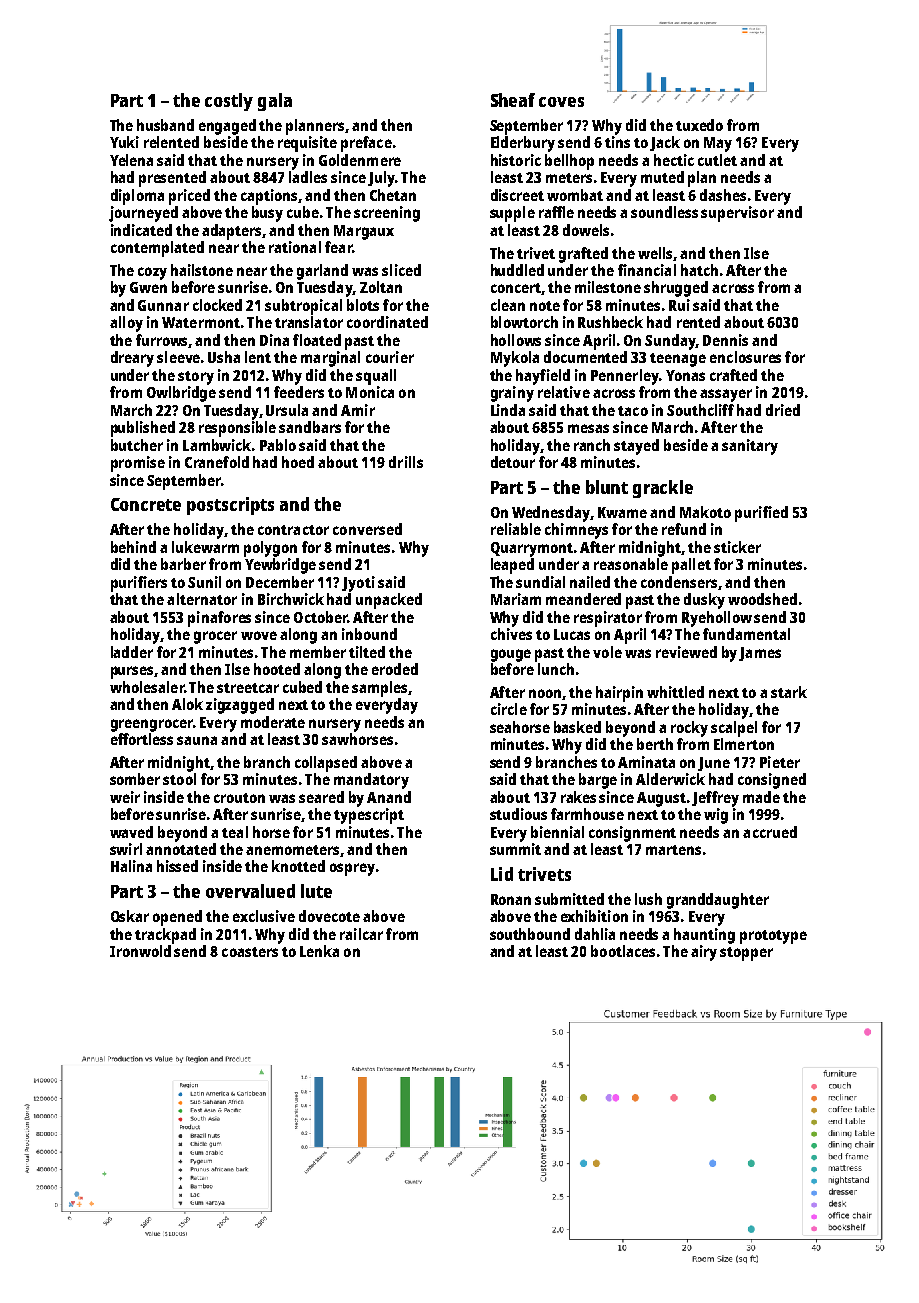  Describe the element at coordinates (723, 195) in the document. I see `dashes` at that location.
